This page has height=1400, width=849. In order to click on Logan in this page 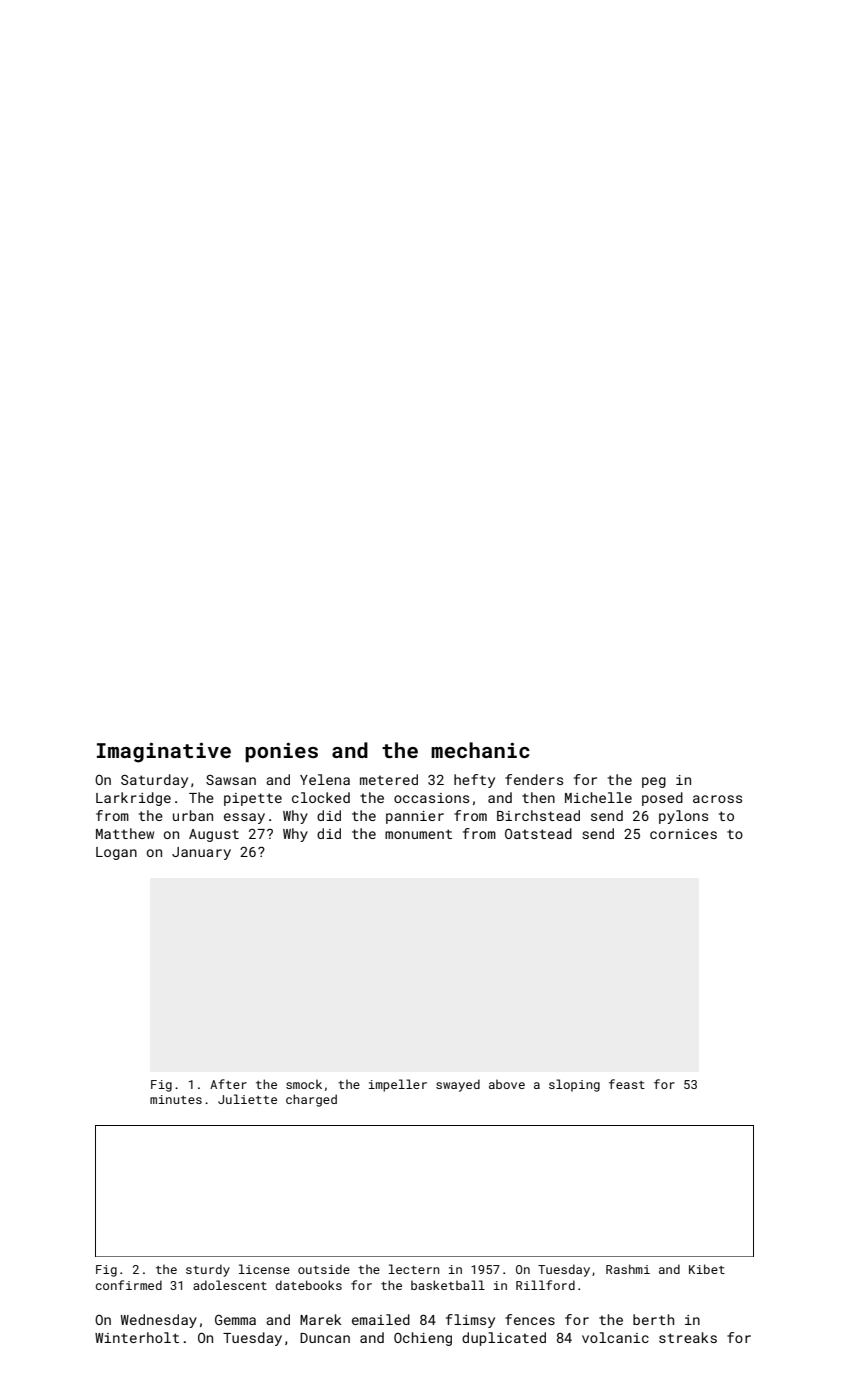, I will do `click(116, 853)`.
